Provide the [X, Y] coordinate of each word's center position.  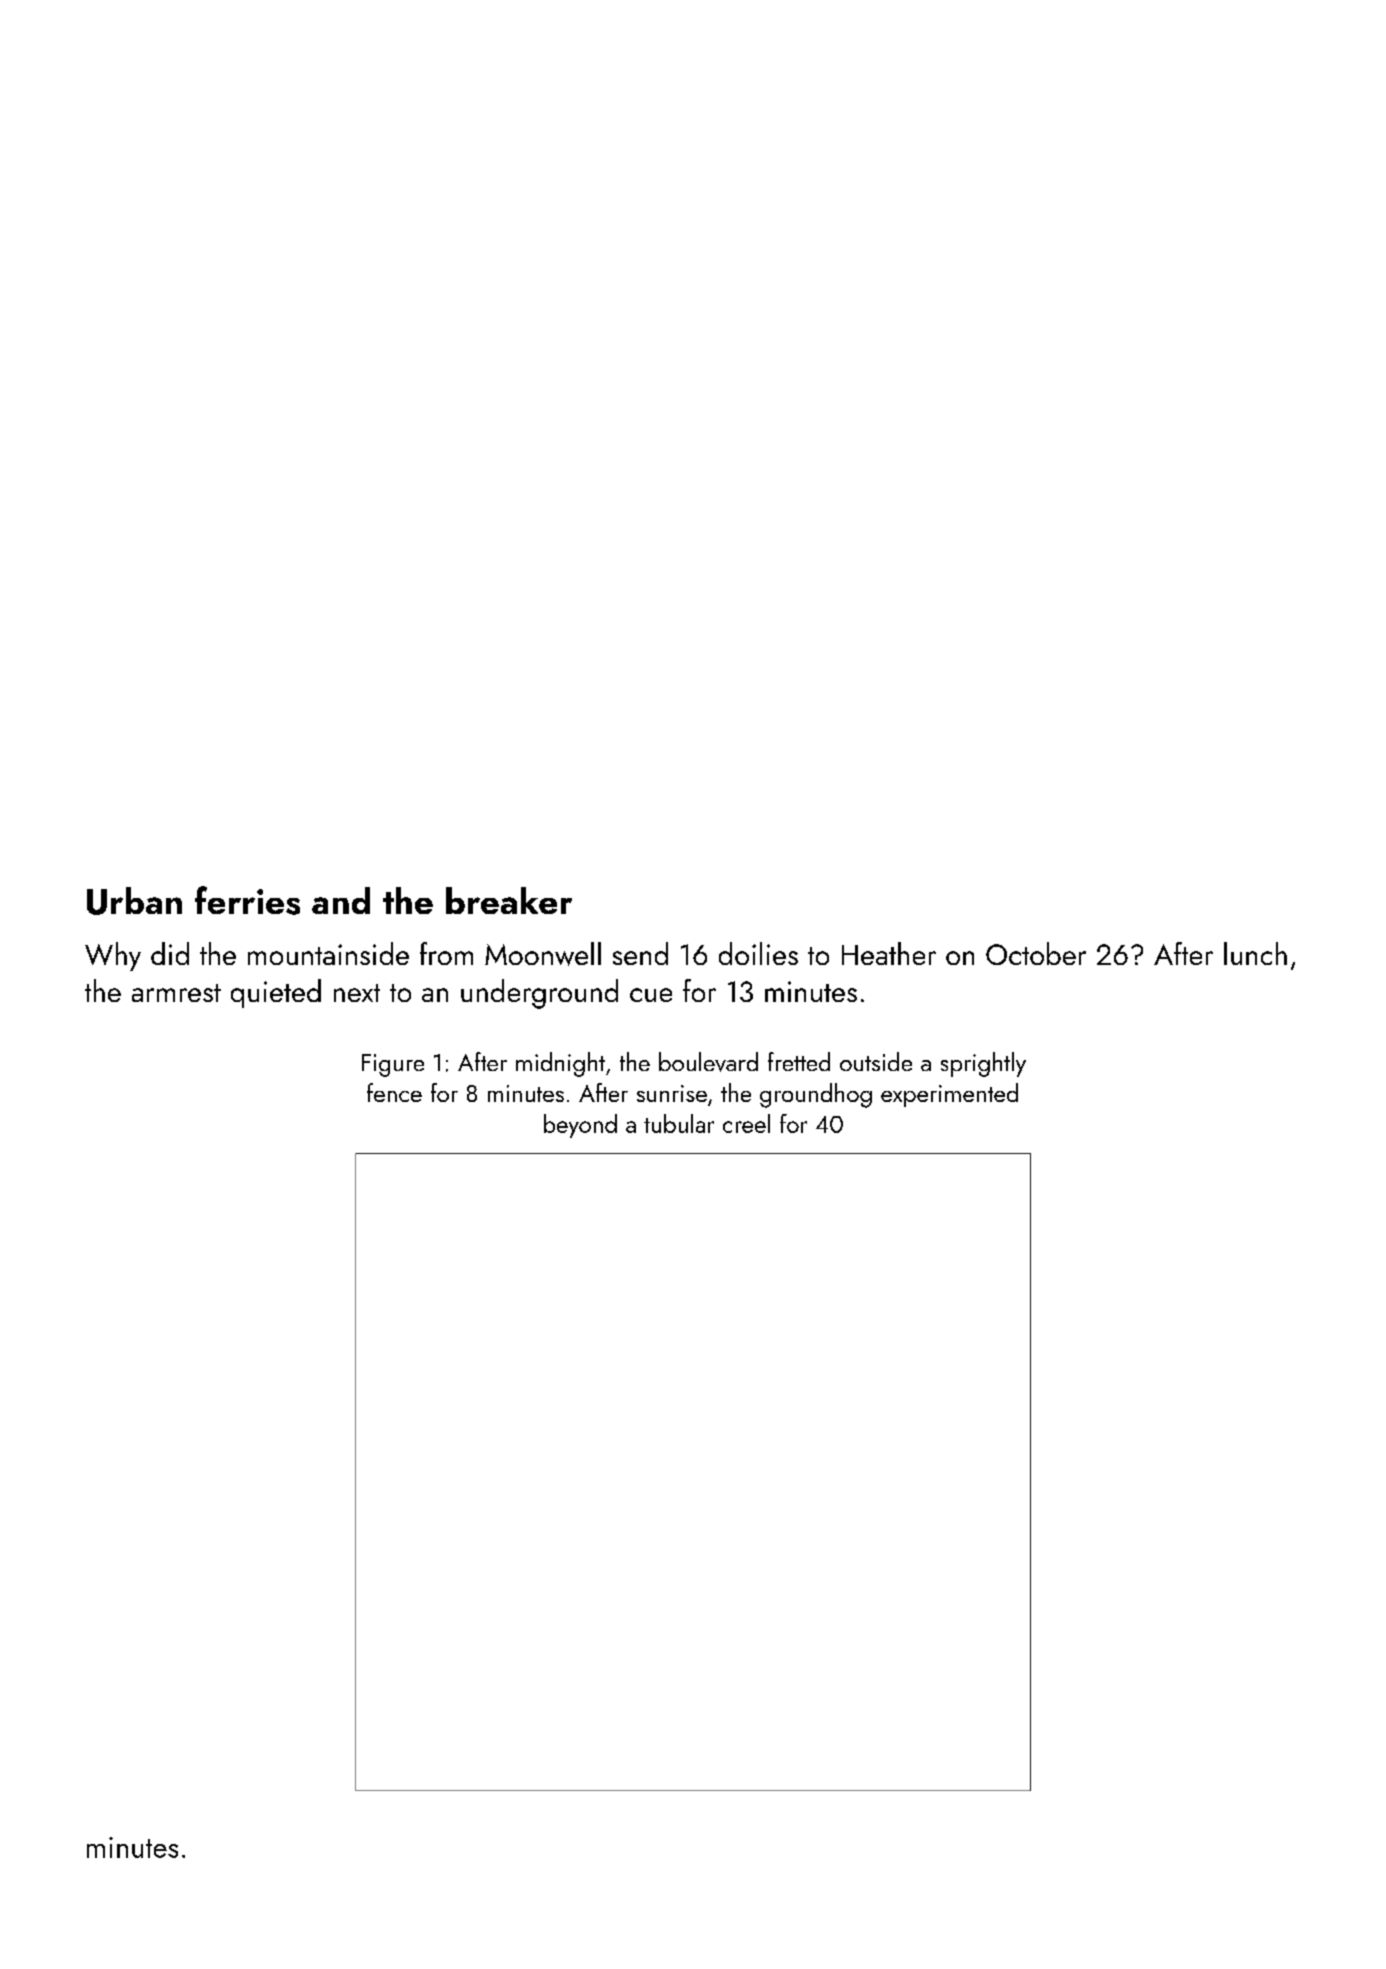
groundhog [816, 1095]
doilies [758, 953]
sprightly [983, 1064]
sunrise [672, 1093]
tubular [679, 1123]
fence [394, 1092]
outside [876, 1061]
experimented [949, 1095]
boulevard [708, 1062]
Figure [393, 1065]
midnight [560, 1064]
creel [746, 1123]
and [341, 900]
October [1036, 953]
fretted [799, 1061]
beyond [580, 1126]
